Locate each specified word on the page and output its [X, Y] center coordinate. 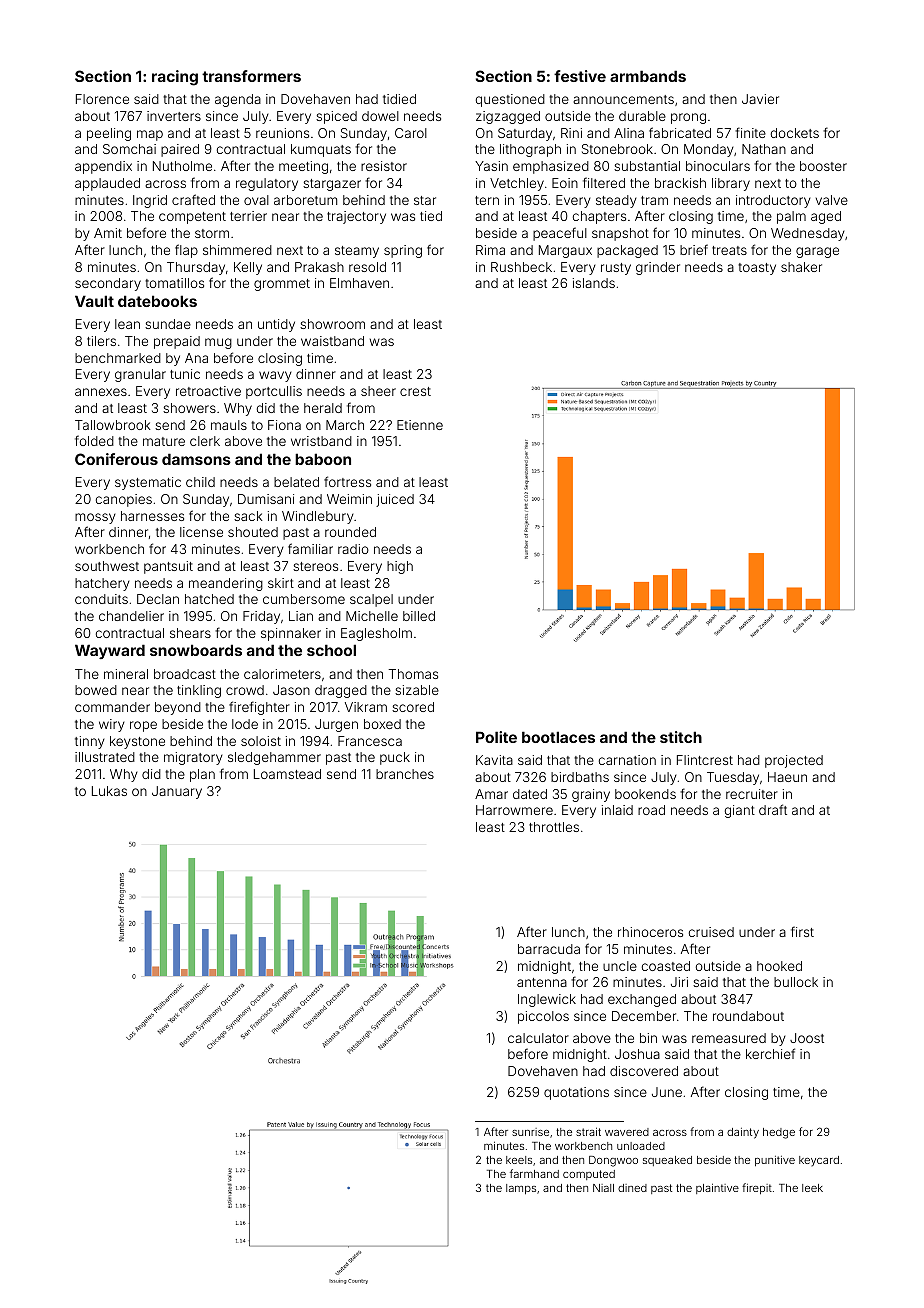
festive [580, 76]
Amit [108, 233]
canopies [124, 500]
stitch [681, 737]
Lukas [109, 791]
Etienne [420, 425]
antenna [542, 982]
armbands [648, 76]
